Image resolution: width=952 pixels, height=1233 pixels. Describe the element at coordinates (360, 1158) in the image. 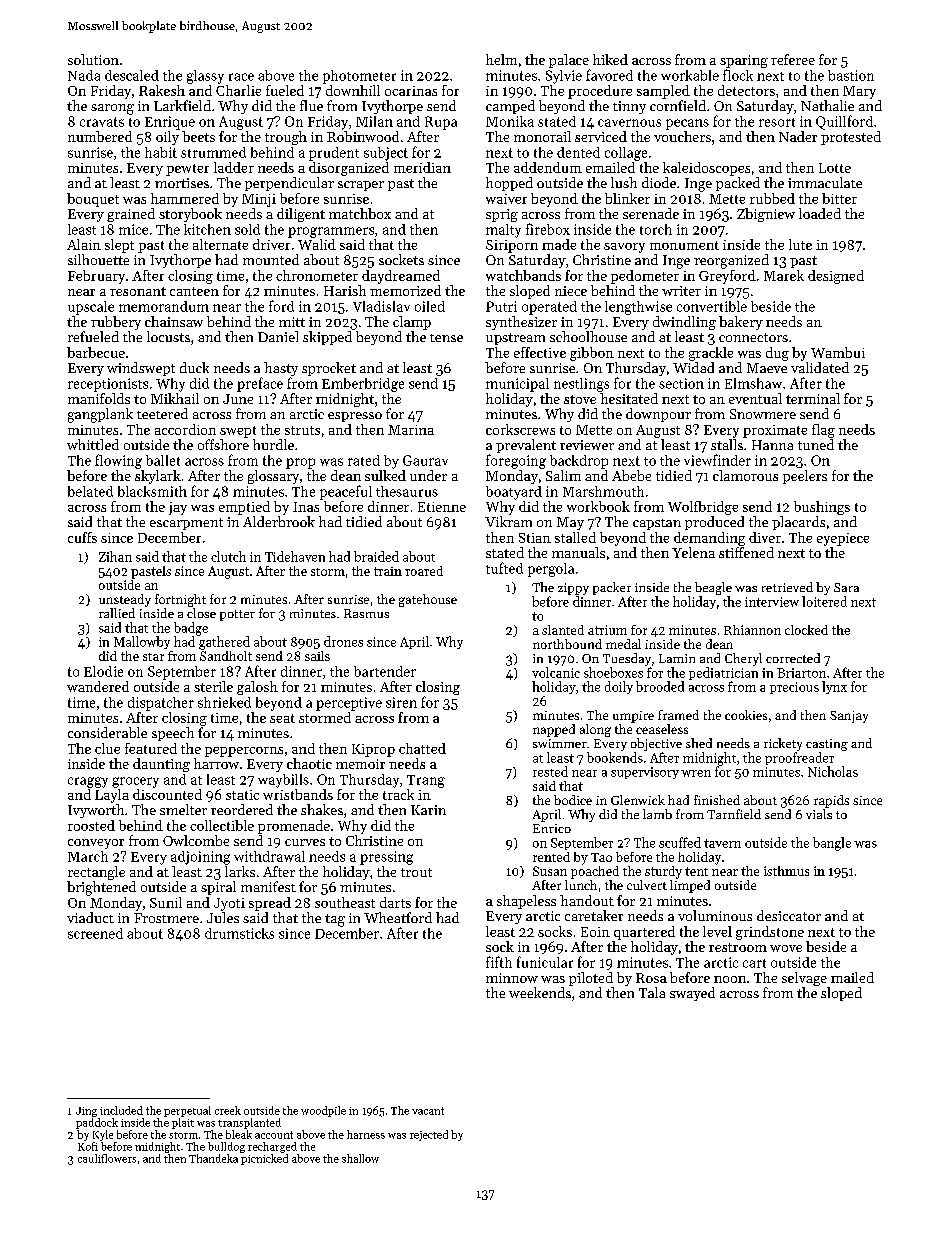

I see `shallow` at that location.
